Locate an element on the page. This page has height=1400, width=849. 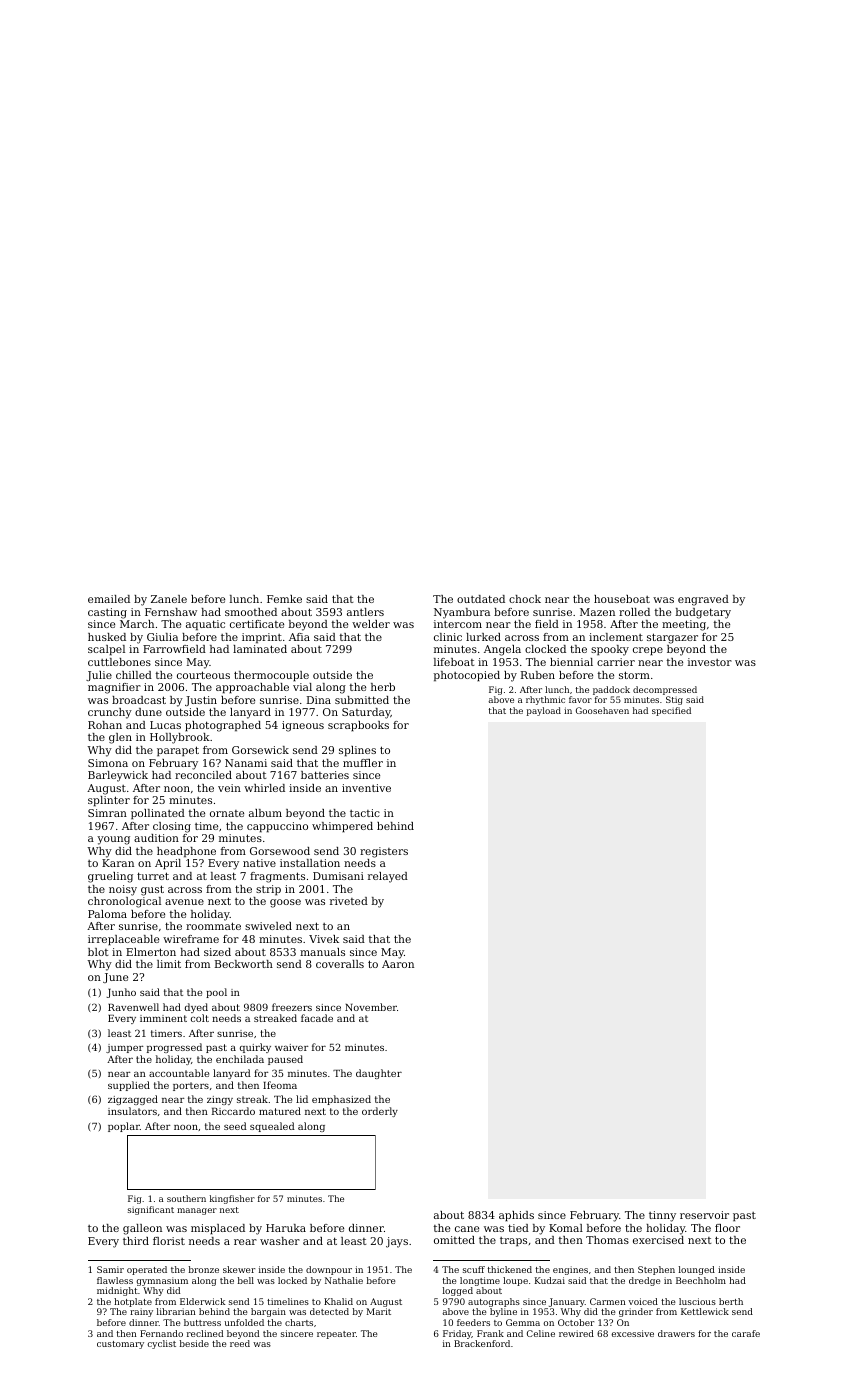
engraved is located at coordinates (703, 600).
